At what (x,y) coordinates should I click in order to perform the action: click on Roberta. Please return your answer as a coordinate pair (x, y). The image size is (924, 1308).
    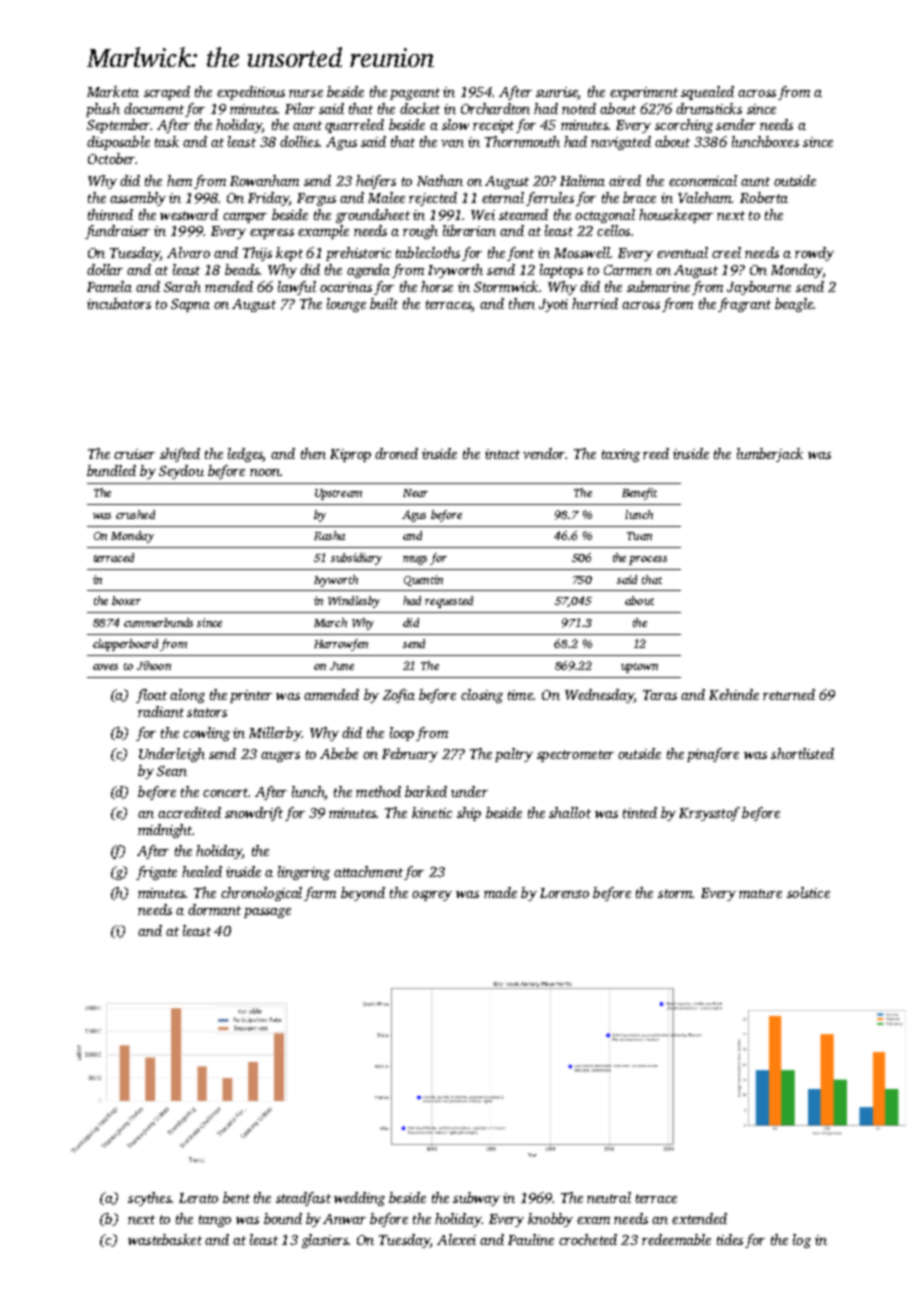
    Looking at the image, I should click on (764, 197).
